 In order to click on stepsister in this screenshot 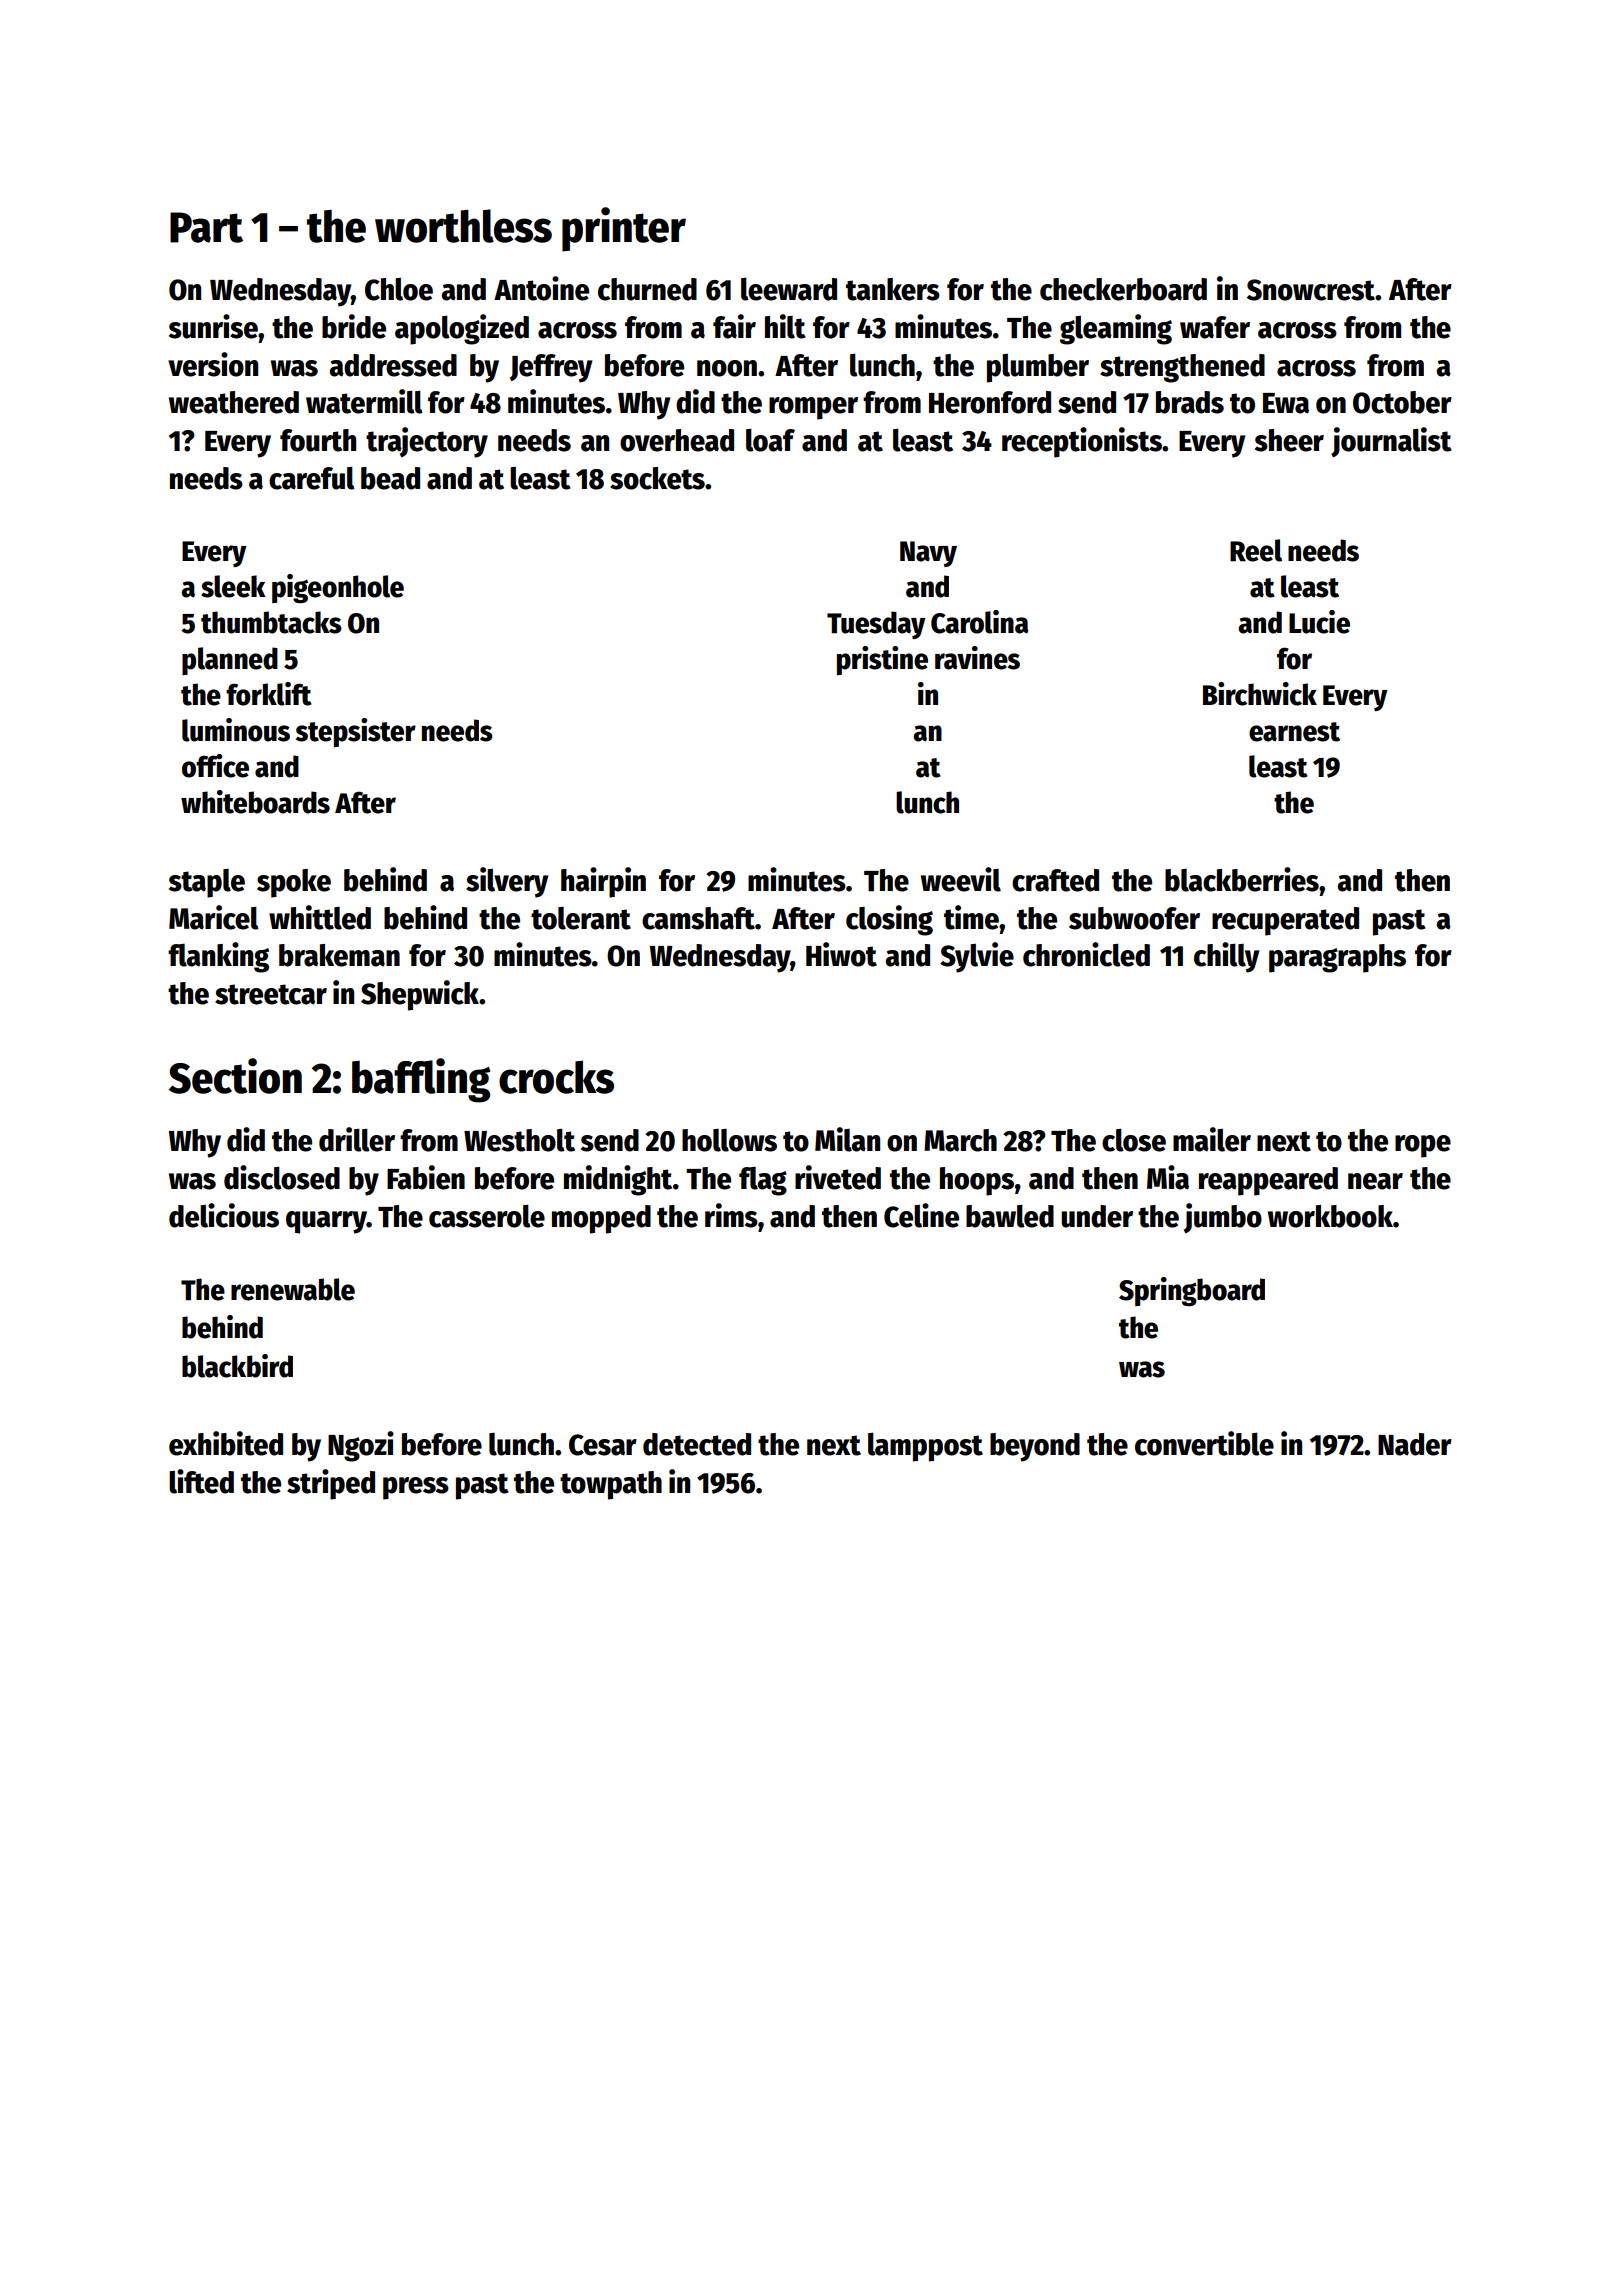, I will do `click(356, 732)`.
